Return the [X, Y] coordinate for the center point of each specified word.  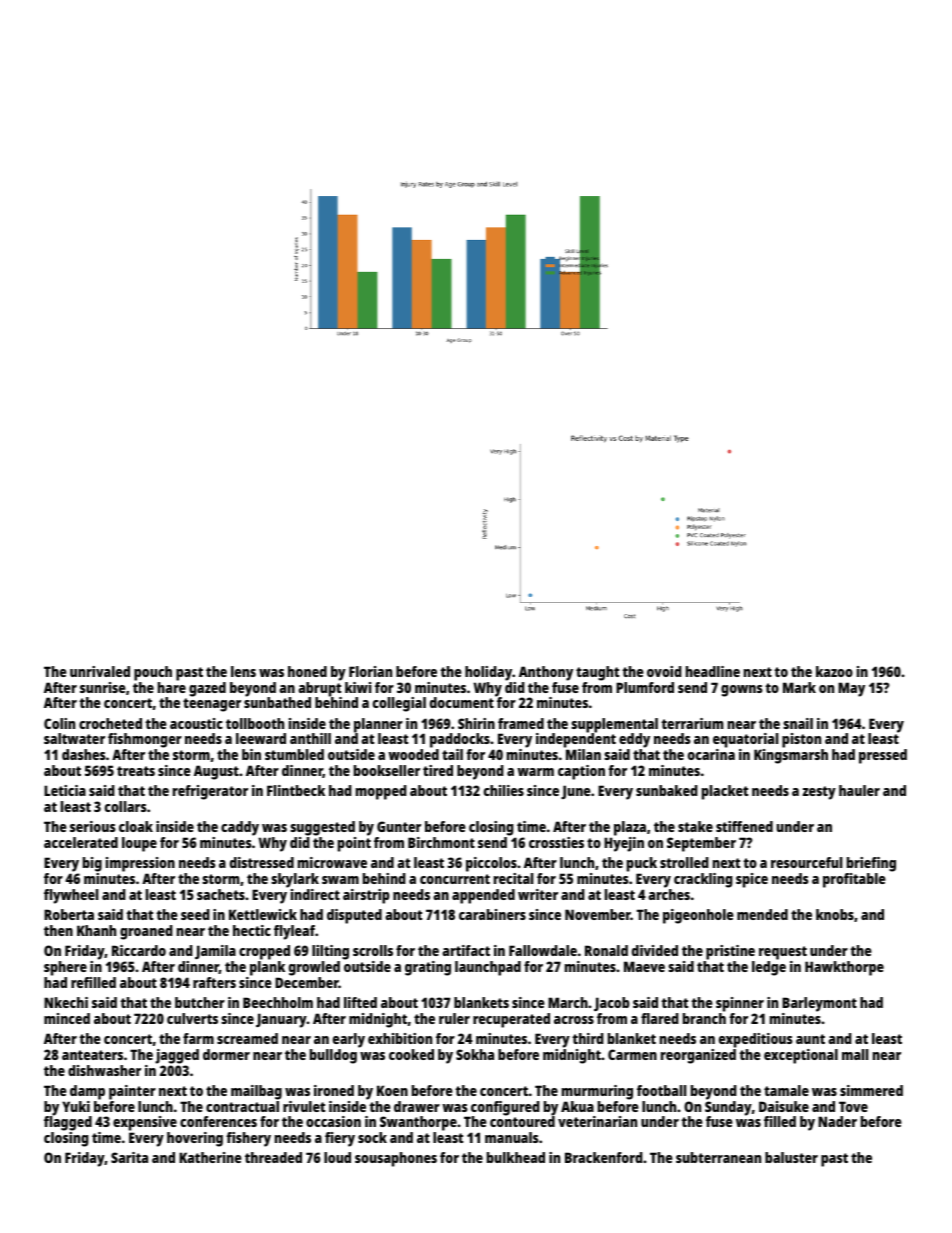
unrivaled [100, 671]
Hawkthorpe [844, 968]
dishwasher [104, 1070]
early [349, 1040]
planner [378, 725]
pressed [883, 756]
